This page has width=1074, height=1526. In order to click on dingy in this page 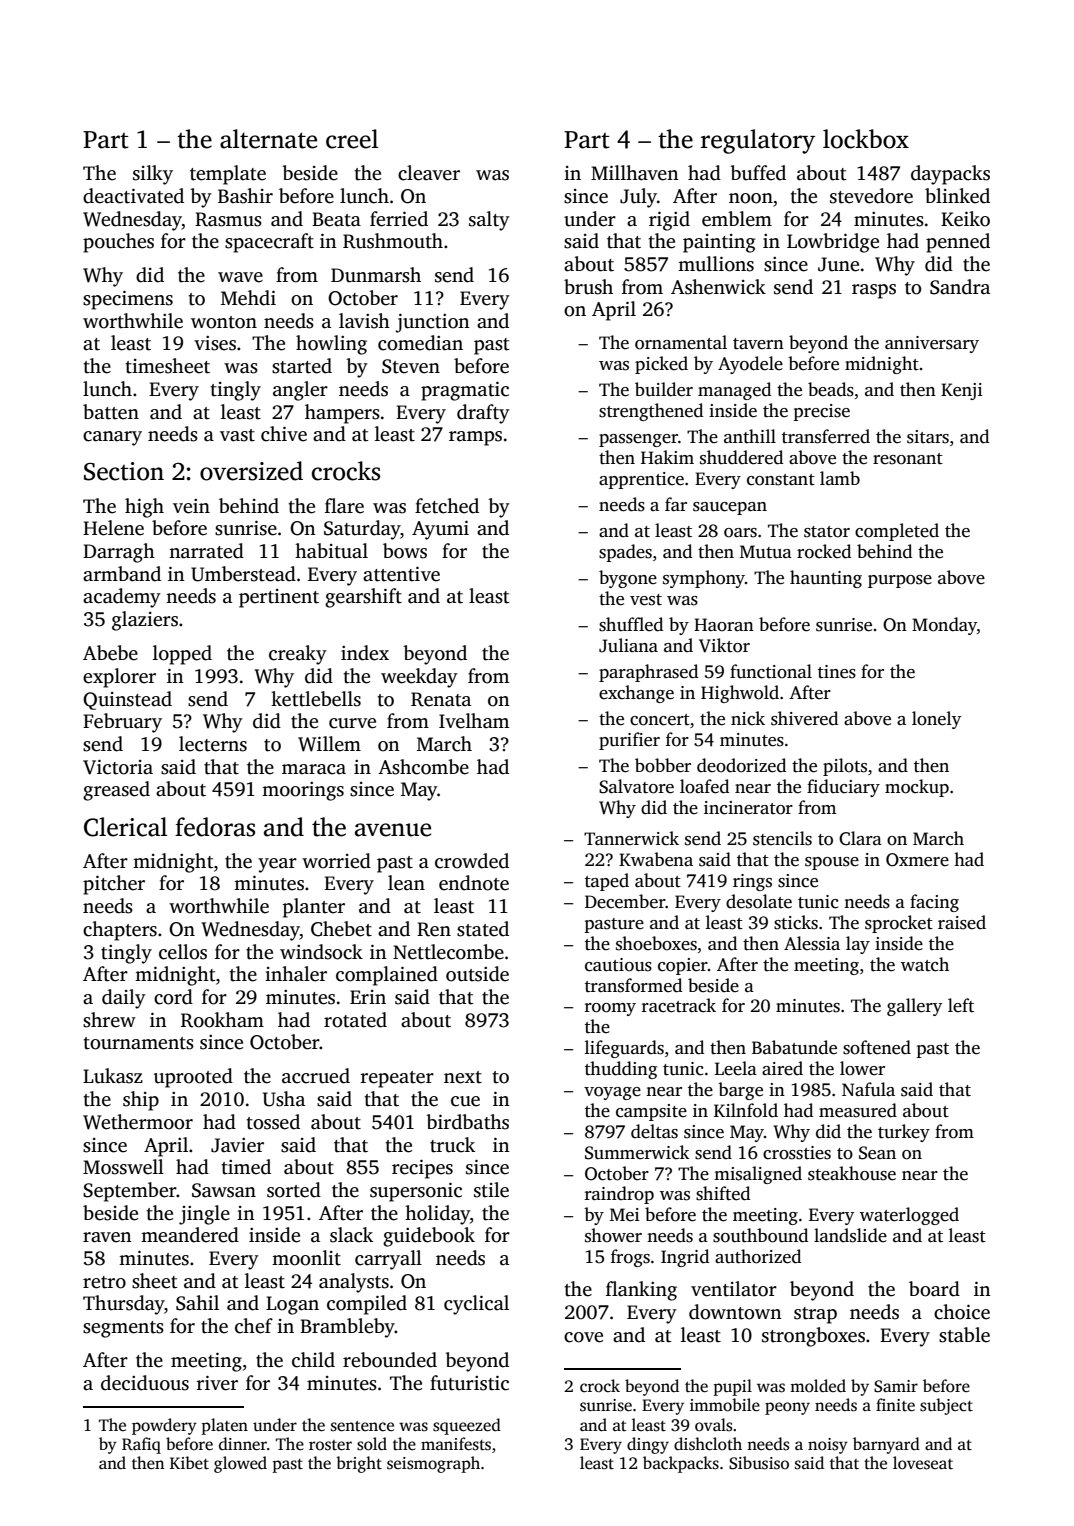, I will do `click(648, 1445)`.
